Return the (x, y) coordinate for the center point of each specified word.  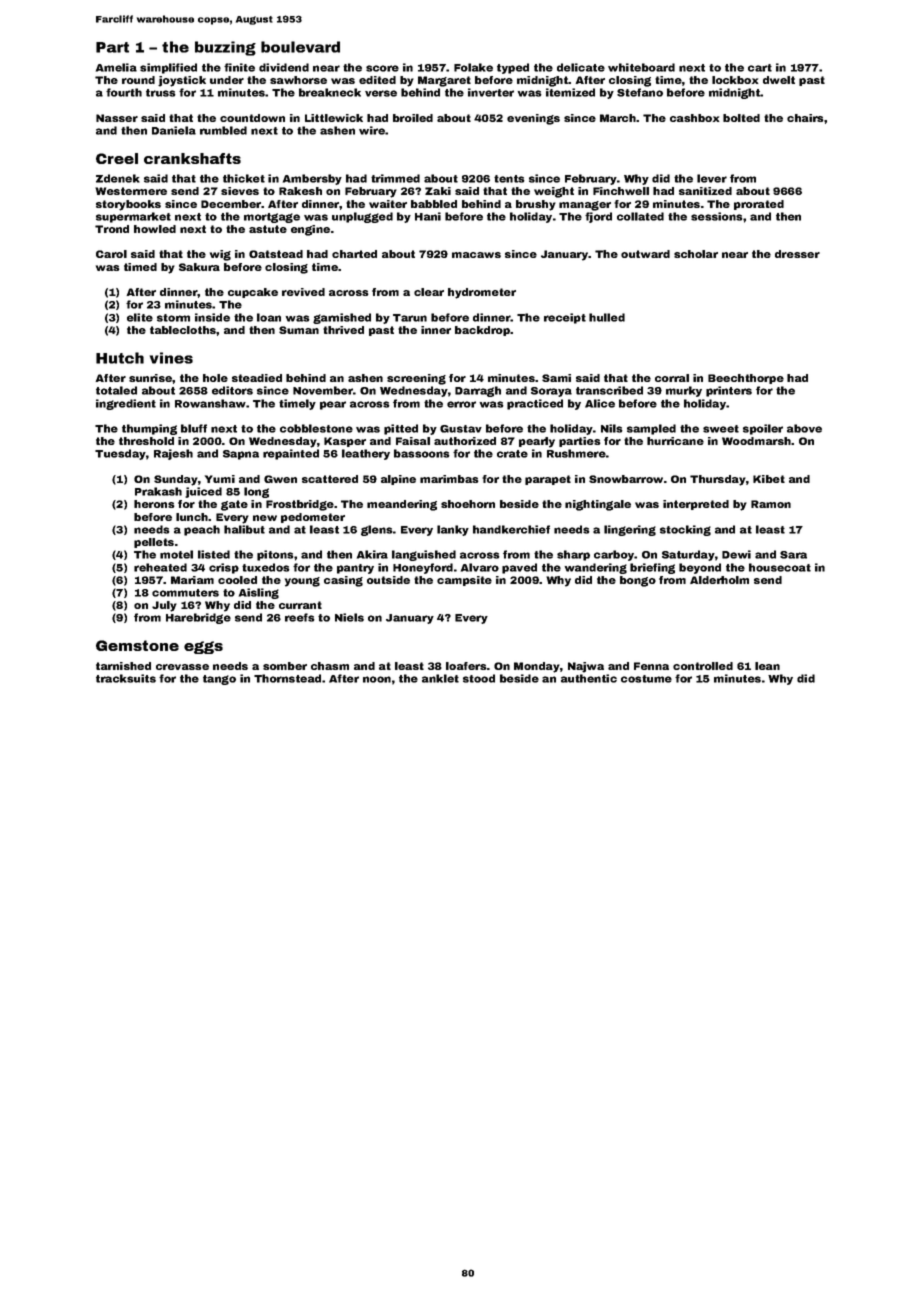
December (231, 204)
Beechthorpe (746, 379)
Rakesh (300, 191)
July (164, 606)
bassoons (422, 453)
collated (640, 216)
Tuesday (120, 454)
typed (513, 68)
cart (760, 68)
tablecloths (183, 330)
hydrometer (482, 293)
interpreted (696, 505)
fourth (124, 92)
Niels (349, 617)
